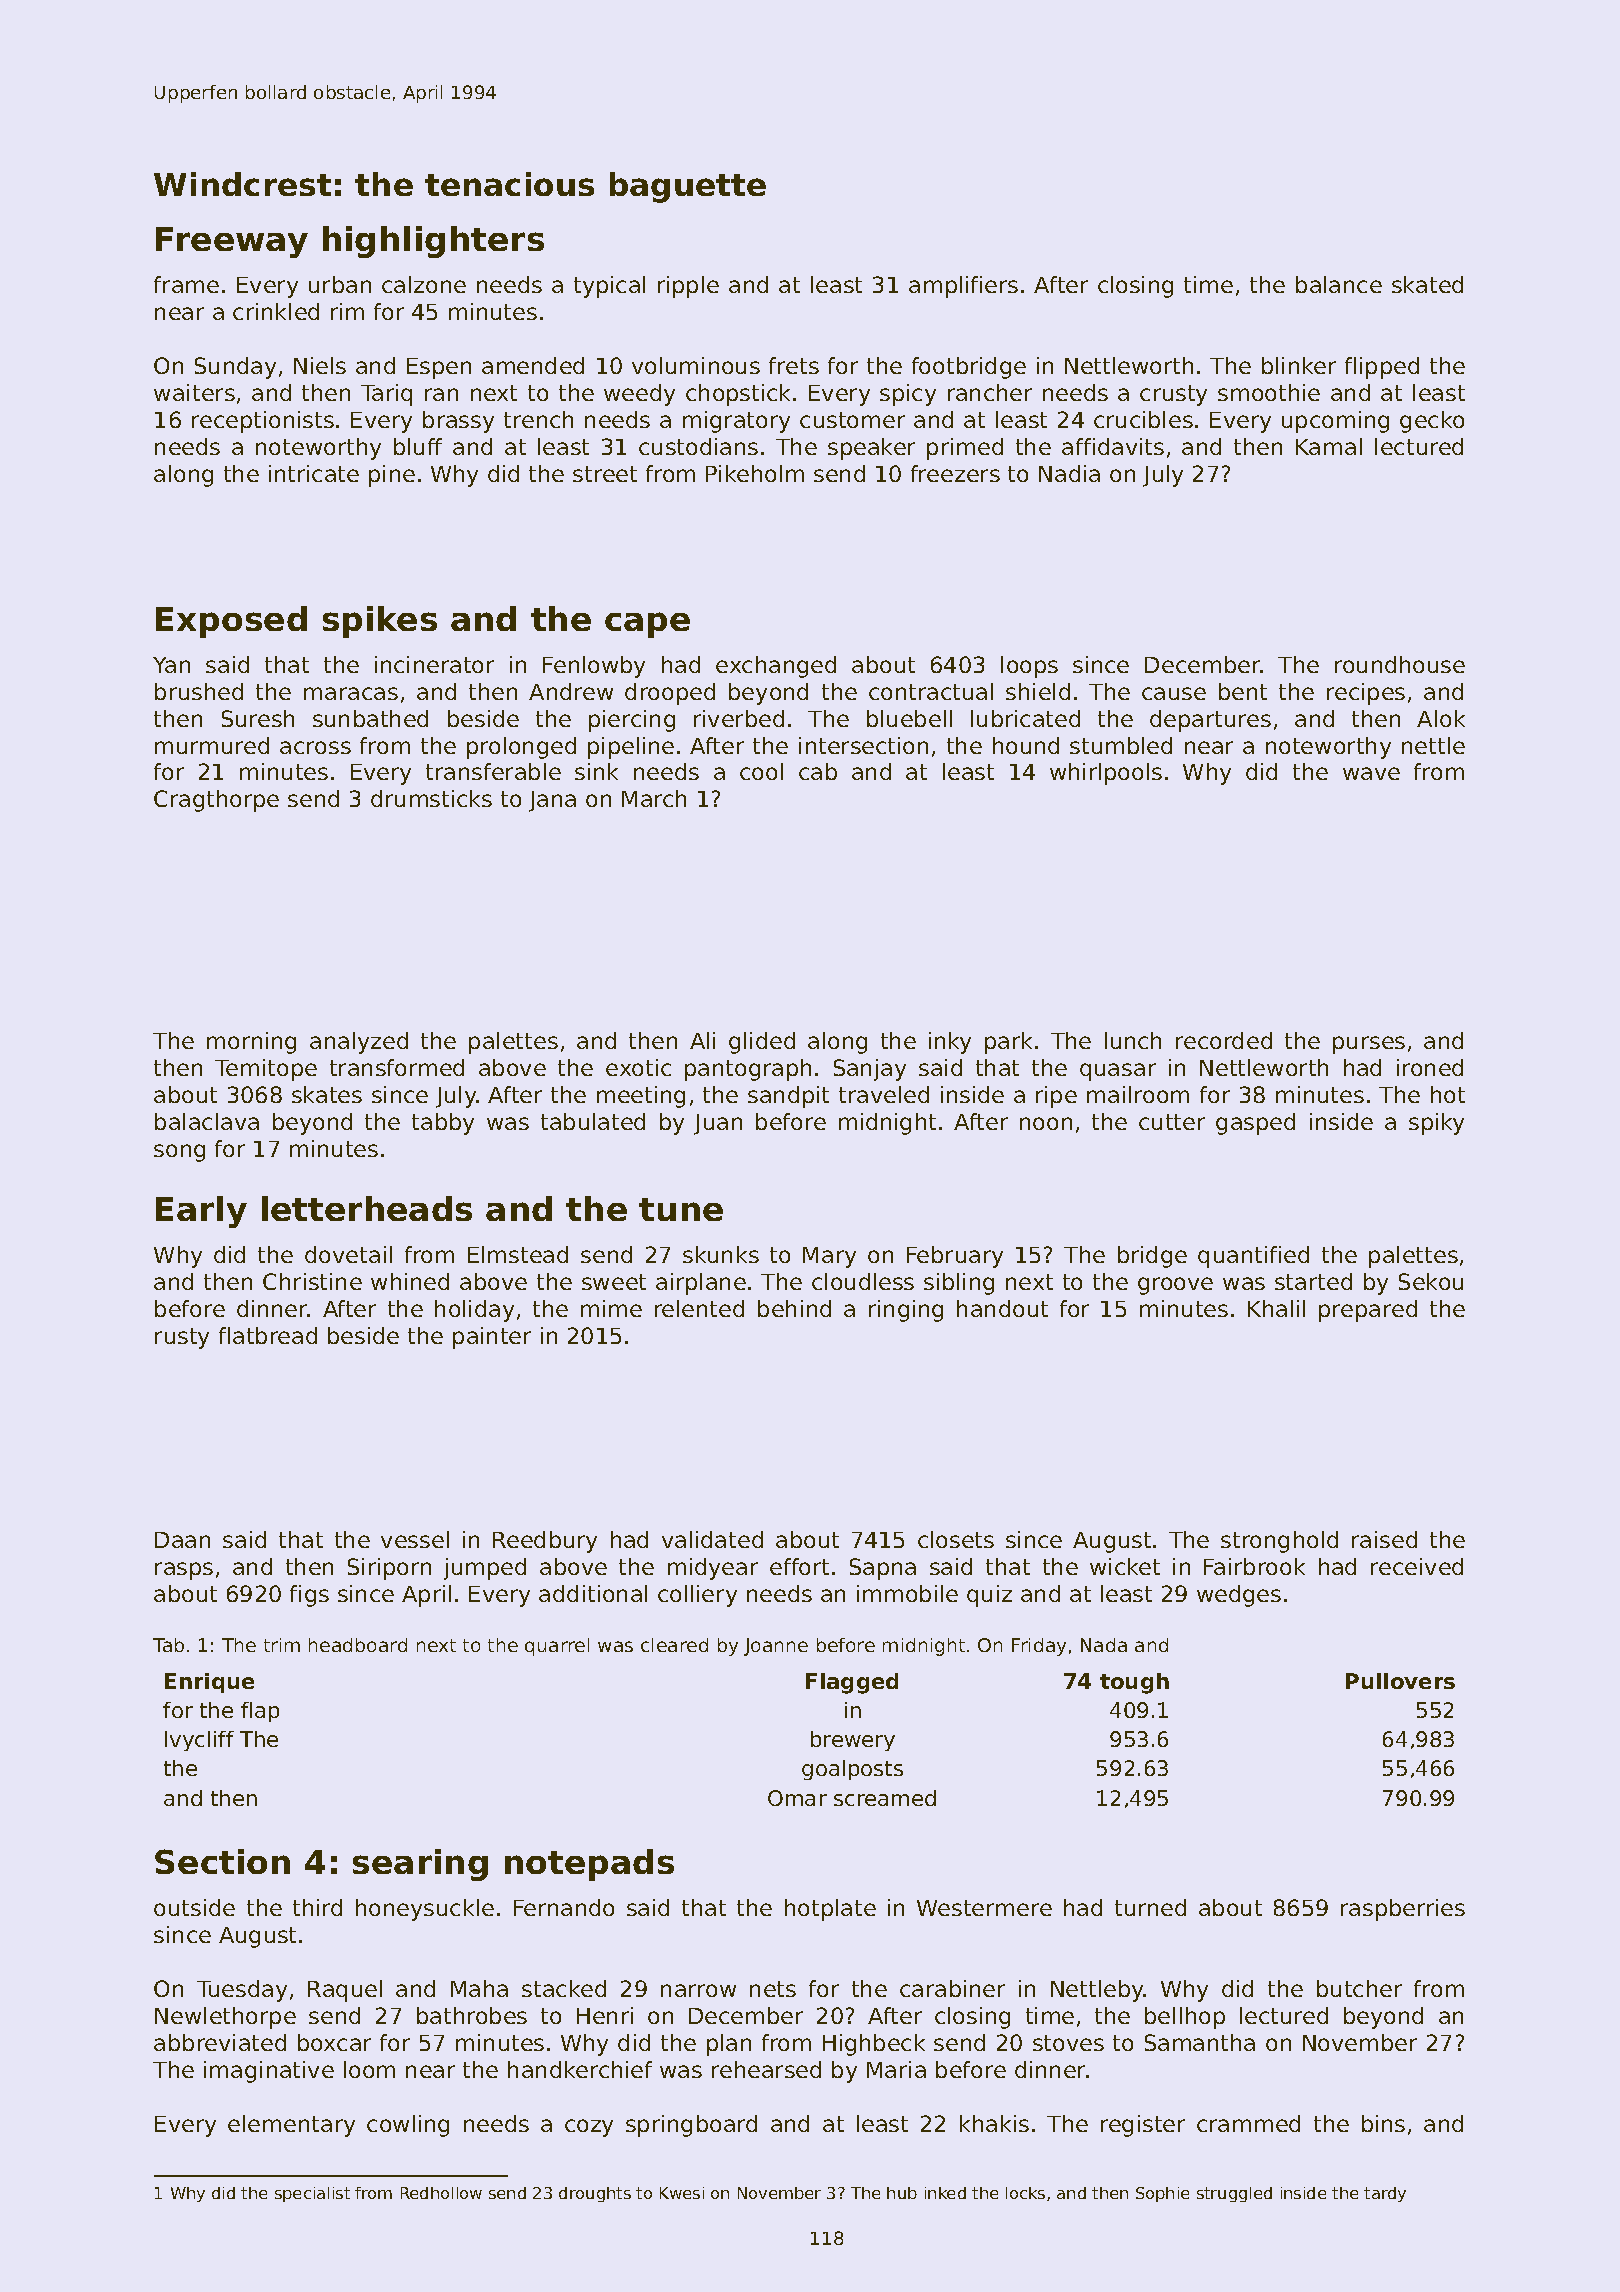 This screenshot has width=1620, height=2292. I want to click on inked, so click(945, 2193).
